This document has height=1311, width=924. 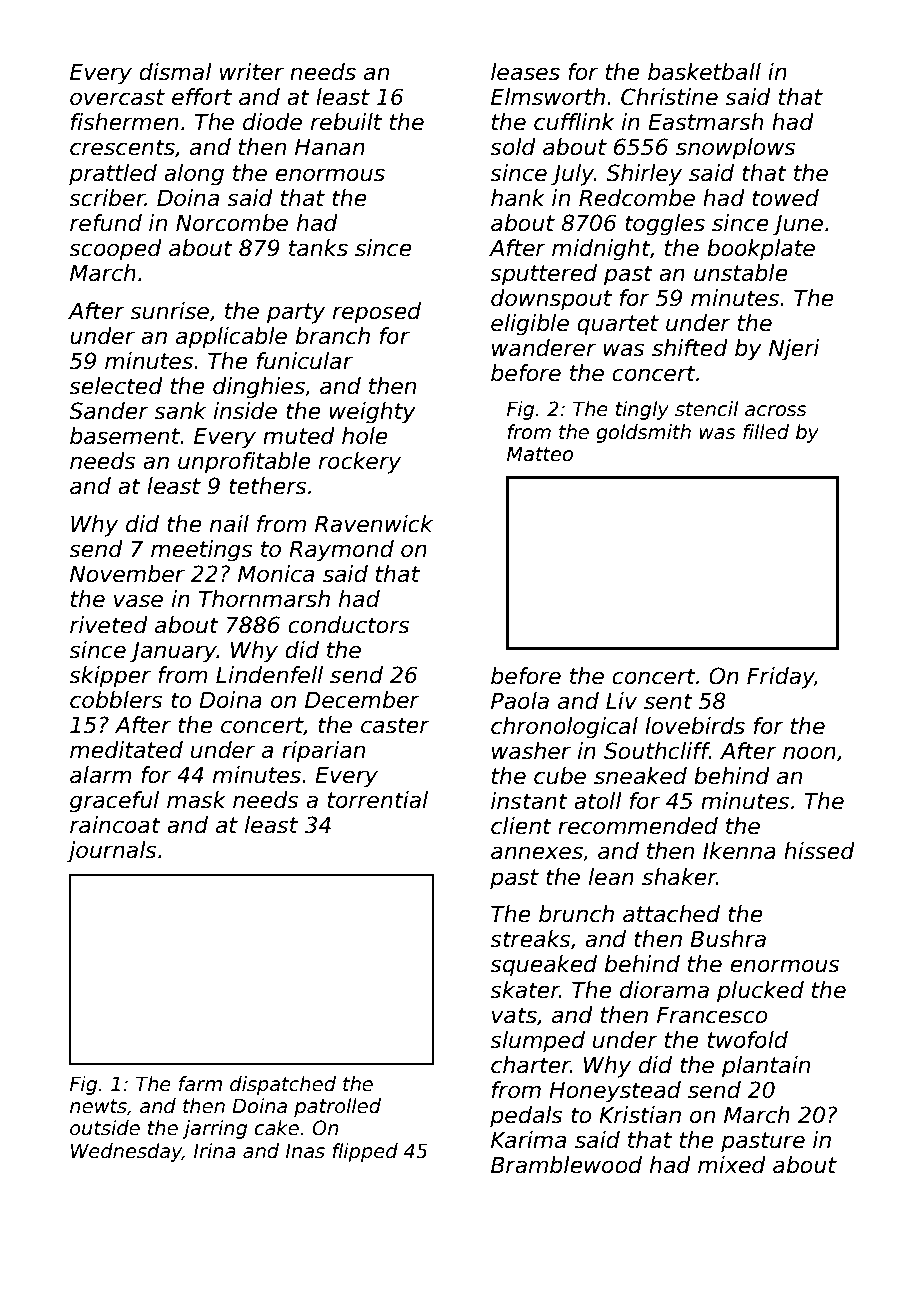 What do you see at coordinates (618, 325) in the document?
I see `quartet` at bounding box center [618, 325].
